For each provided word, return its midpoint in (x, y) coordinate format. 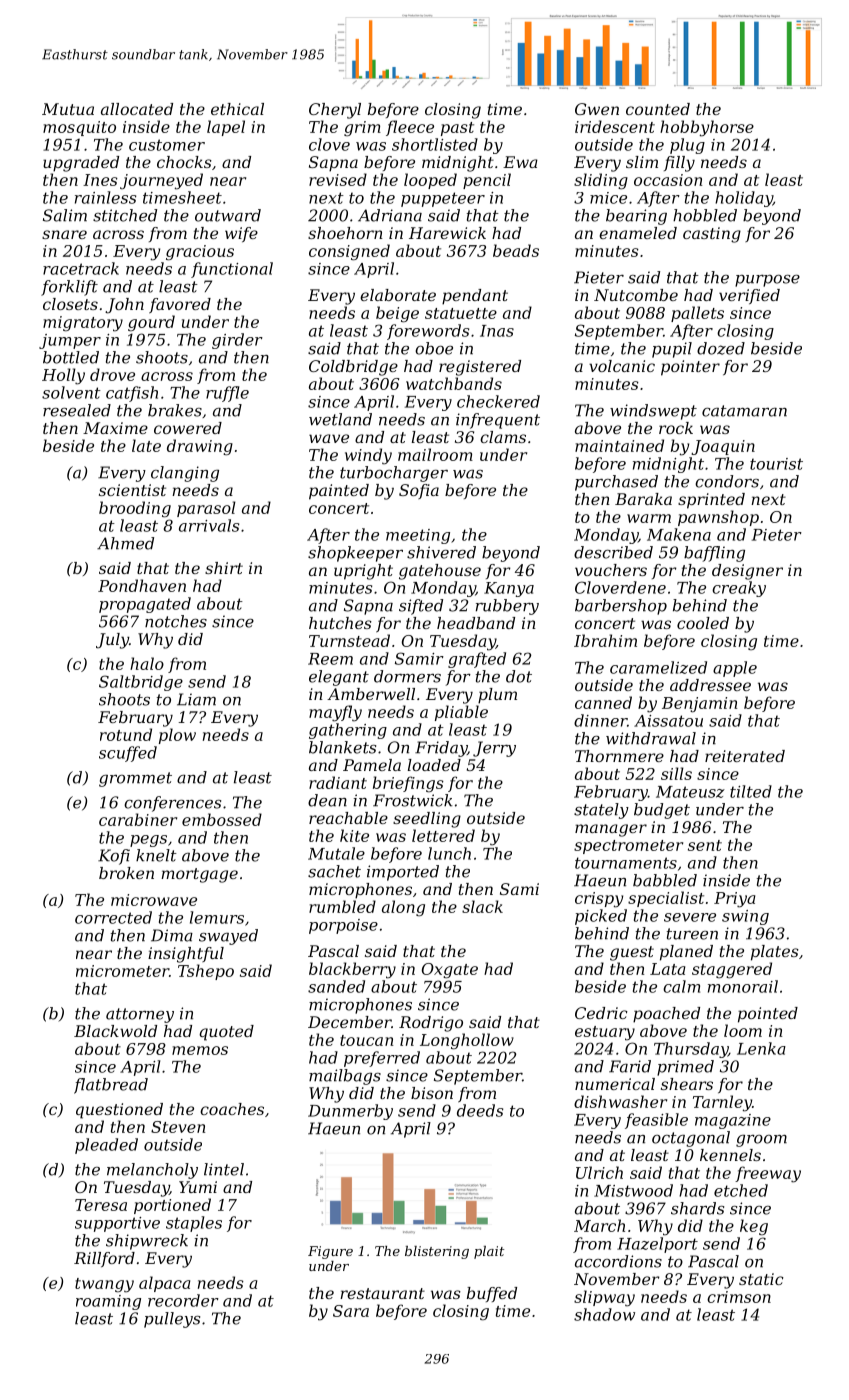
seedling (427, 820)
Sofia (419, 491)
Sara (351, 1311)
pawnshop (718, 518)
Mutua (68, 109)
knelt (156, 855)
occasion (668, 180)
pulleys (172, 1320)
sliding (601, 181)
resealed (77, 410)
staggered (732, 970)
